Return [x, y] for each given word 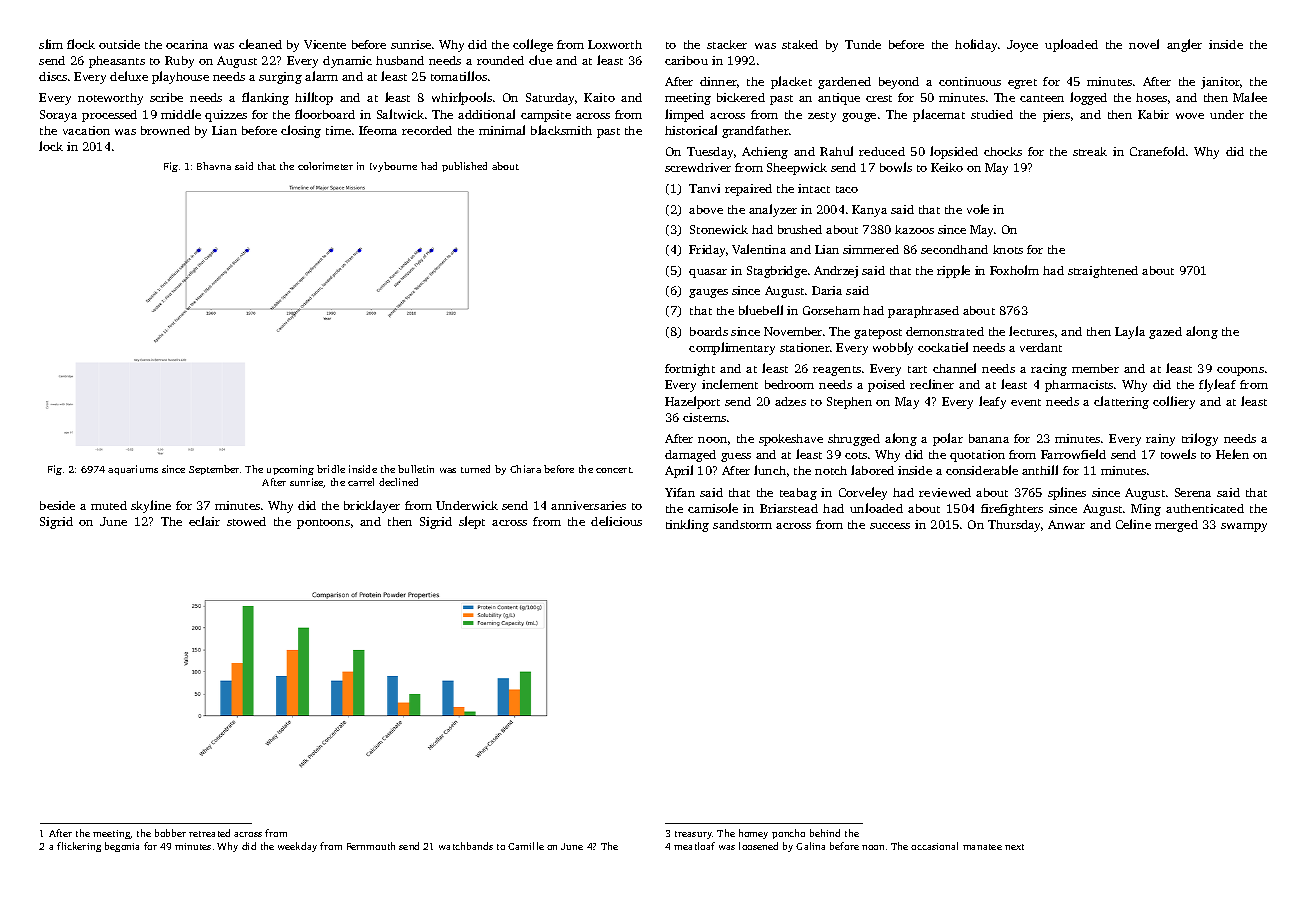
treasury [694, 835]
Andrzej [836, 272]
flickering [79, 847]
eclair [204, 521]
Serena [1193, 492]
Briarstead [789, 508]
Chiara [525, 469]
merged [1176, 526]
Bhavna [214, 166]
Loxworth [615, 44]
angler [1184, 45]
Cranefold [1157, 151]
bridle [331, 469]
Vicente [325, 44]
